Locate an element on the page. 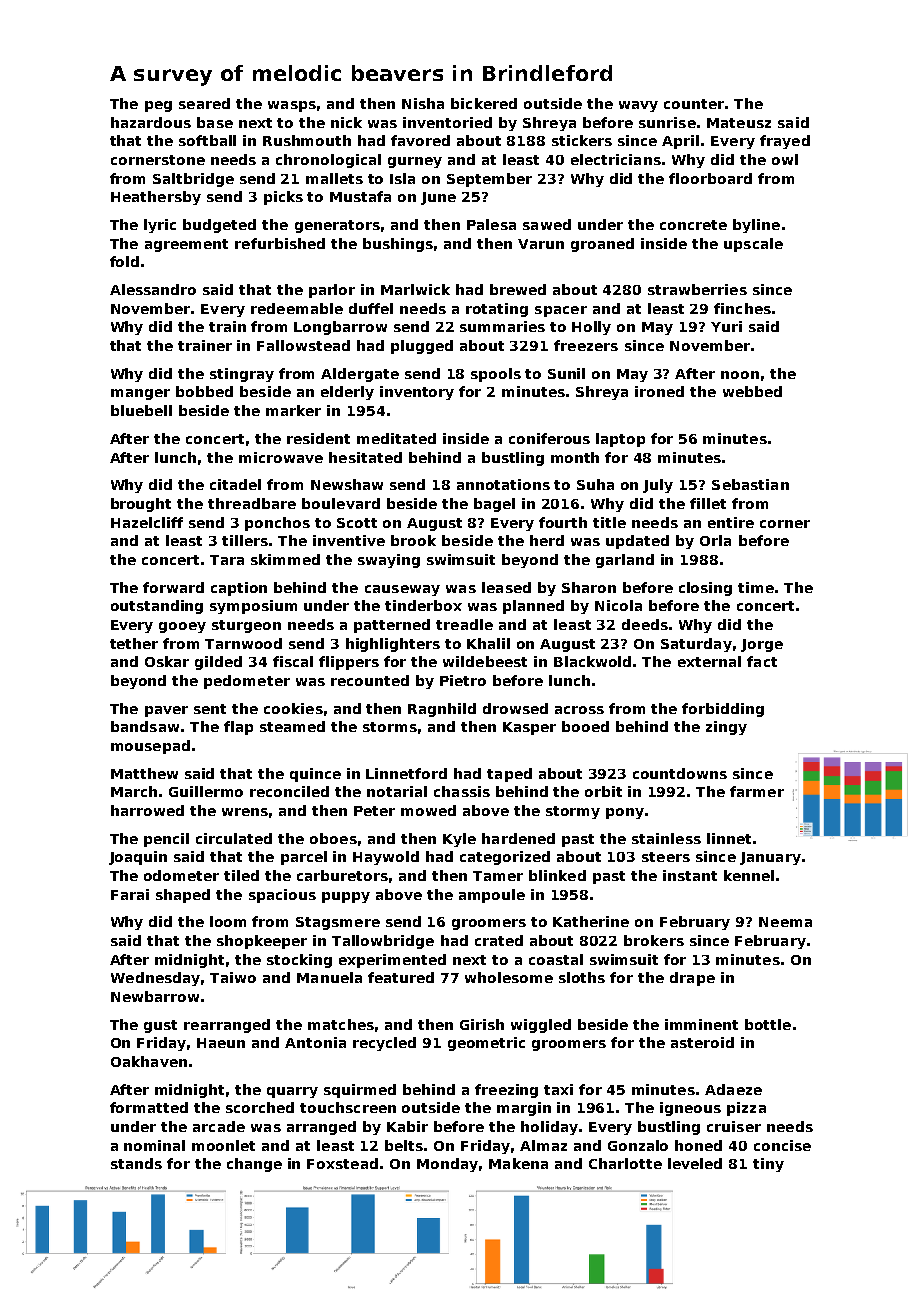 This page has width=924, height=1308. fourth is located at coordinates (563, 522).
